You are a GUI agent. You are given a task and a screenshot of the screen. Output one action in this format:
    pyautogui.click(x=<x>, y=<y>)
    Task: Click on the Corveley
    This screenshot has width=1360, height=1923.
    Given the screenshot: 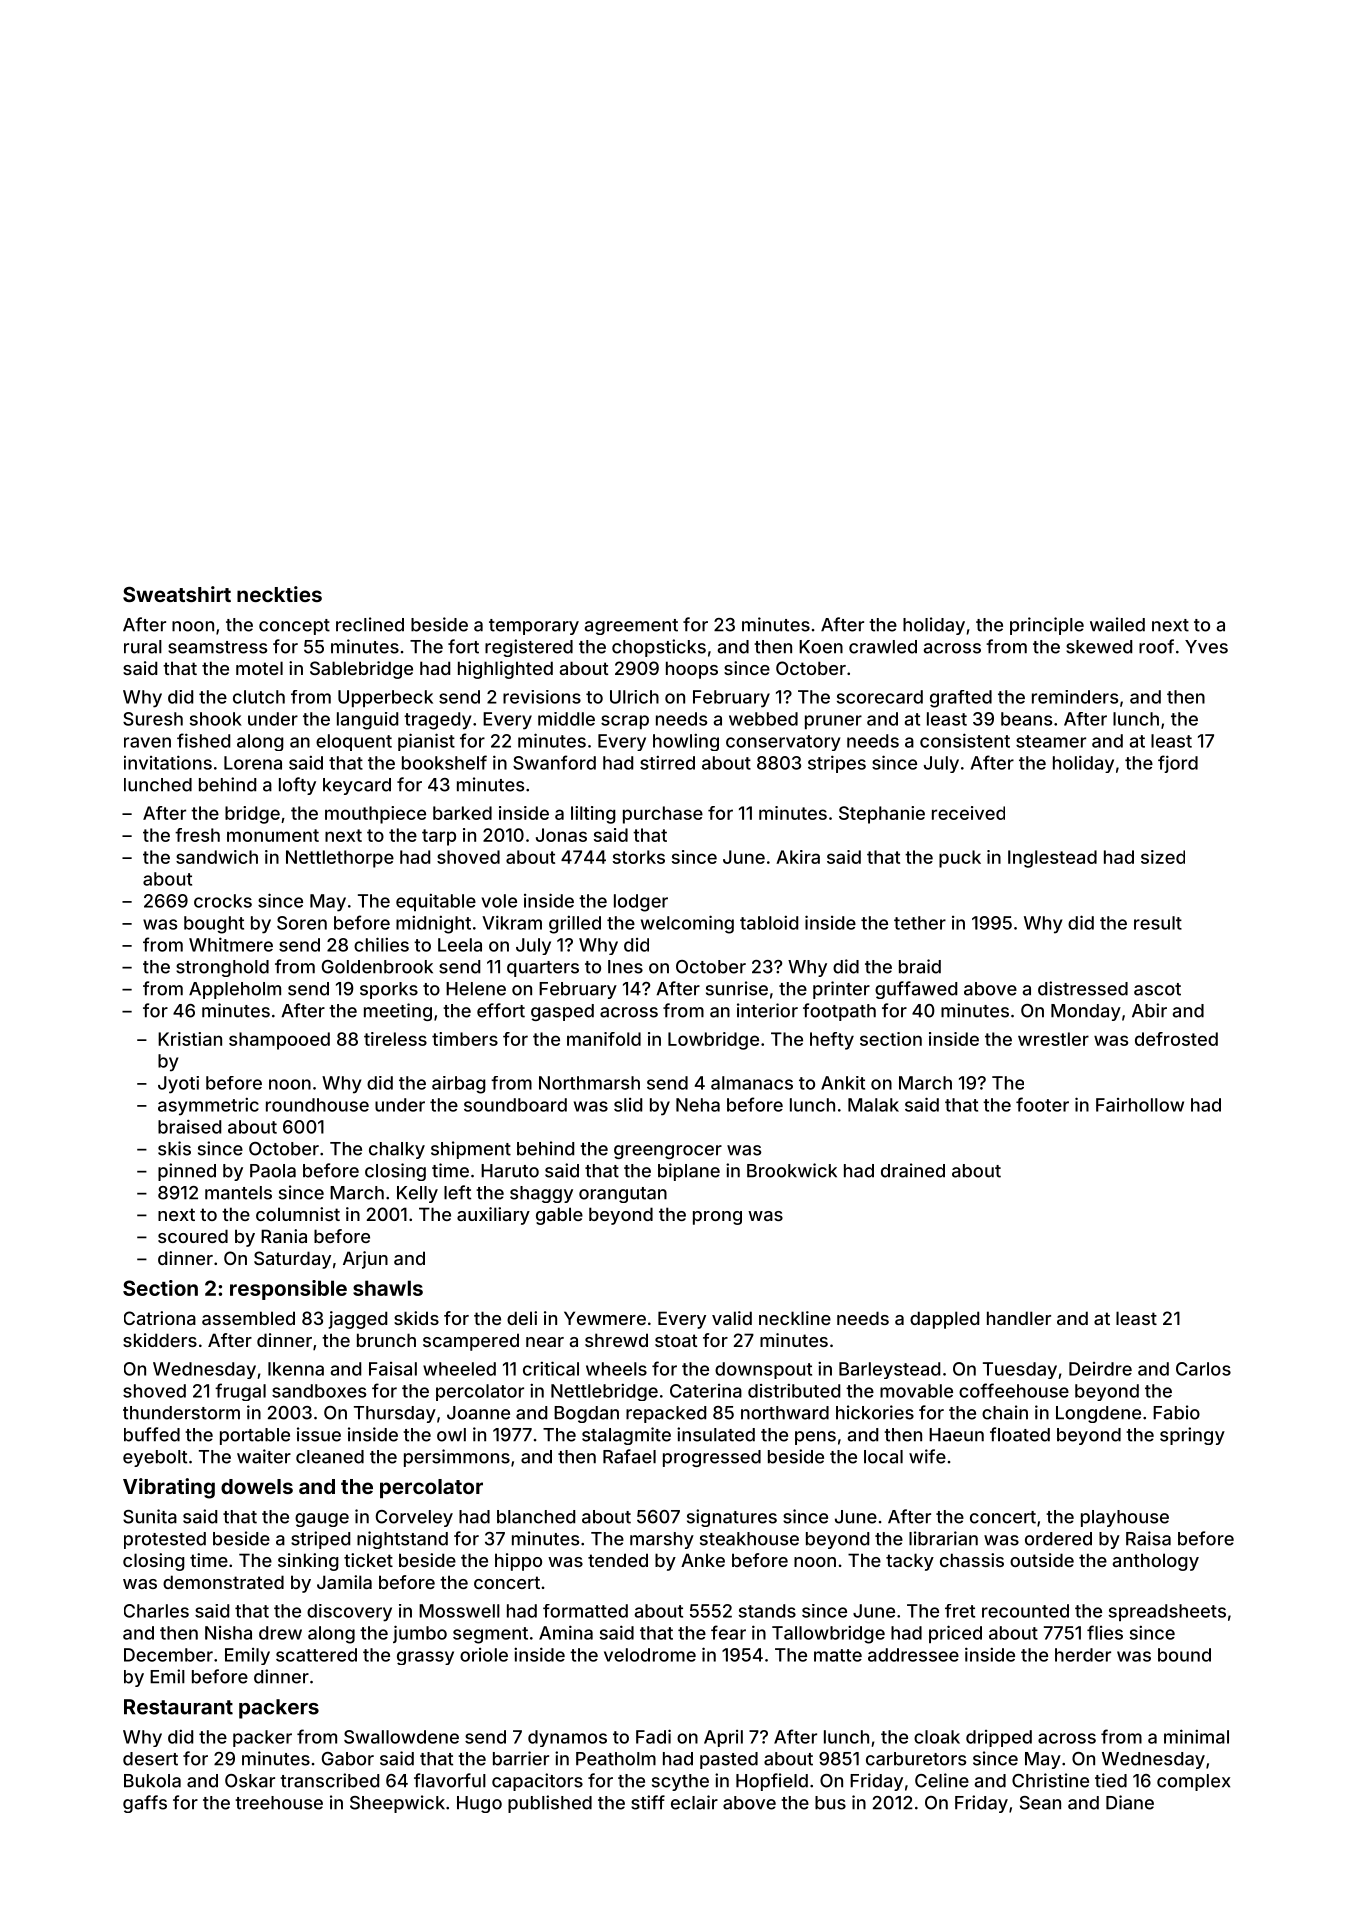 What is the action you would take?
    pyautogui.click(x=414, y=1518)
